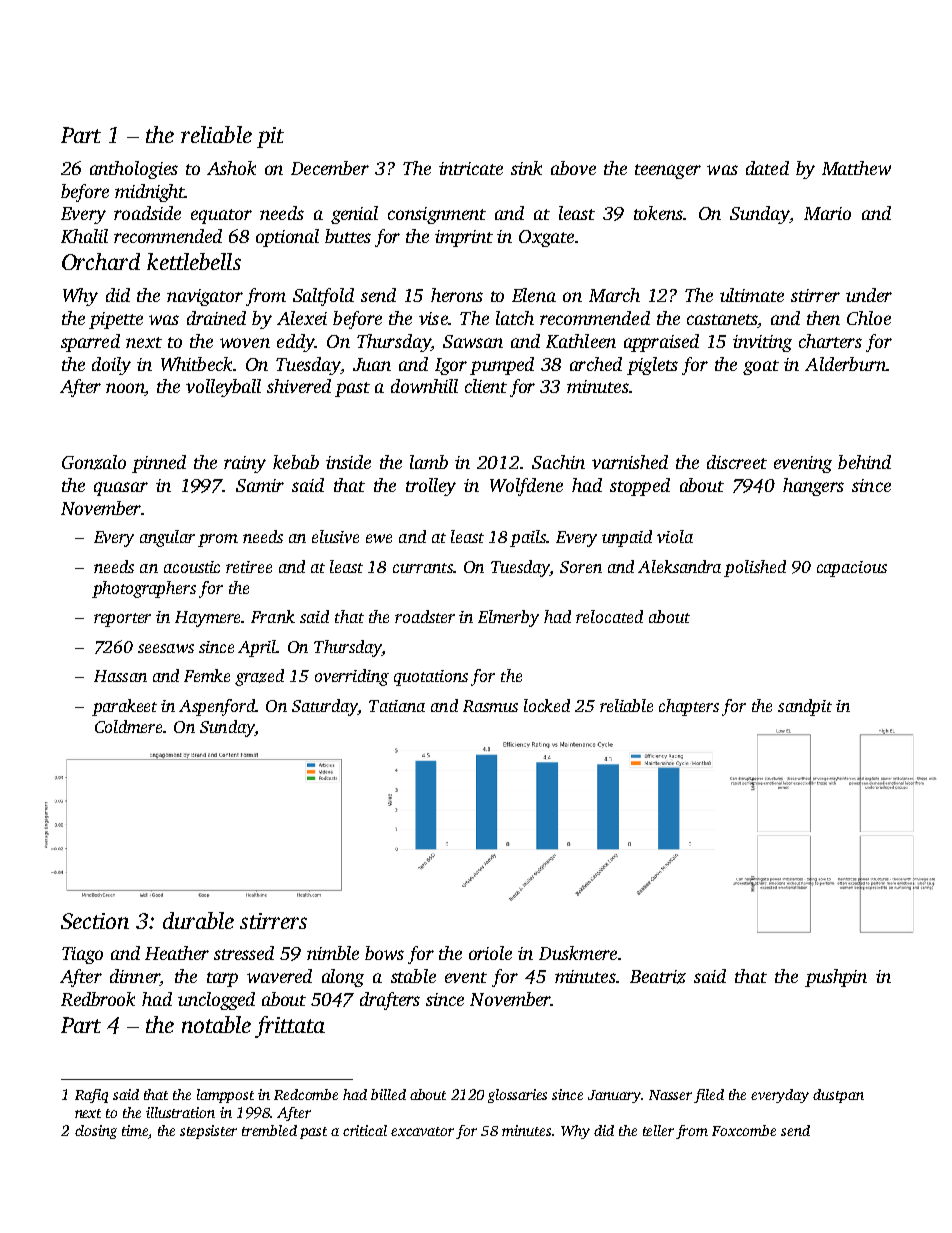 The width and height of the screenshot is (952, 1233). Describe the element at coordinates (95, 921) in the screenshot. I see `Section` at that location.
